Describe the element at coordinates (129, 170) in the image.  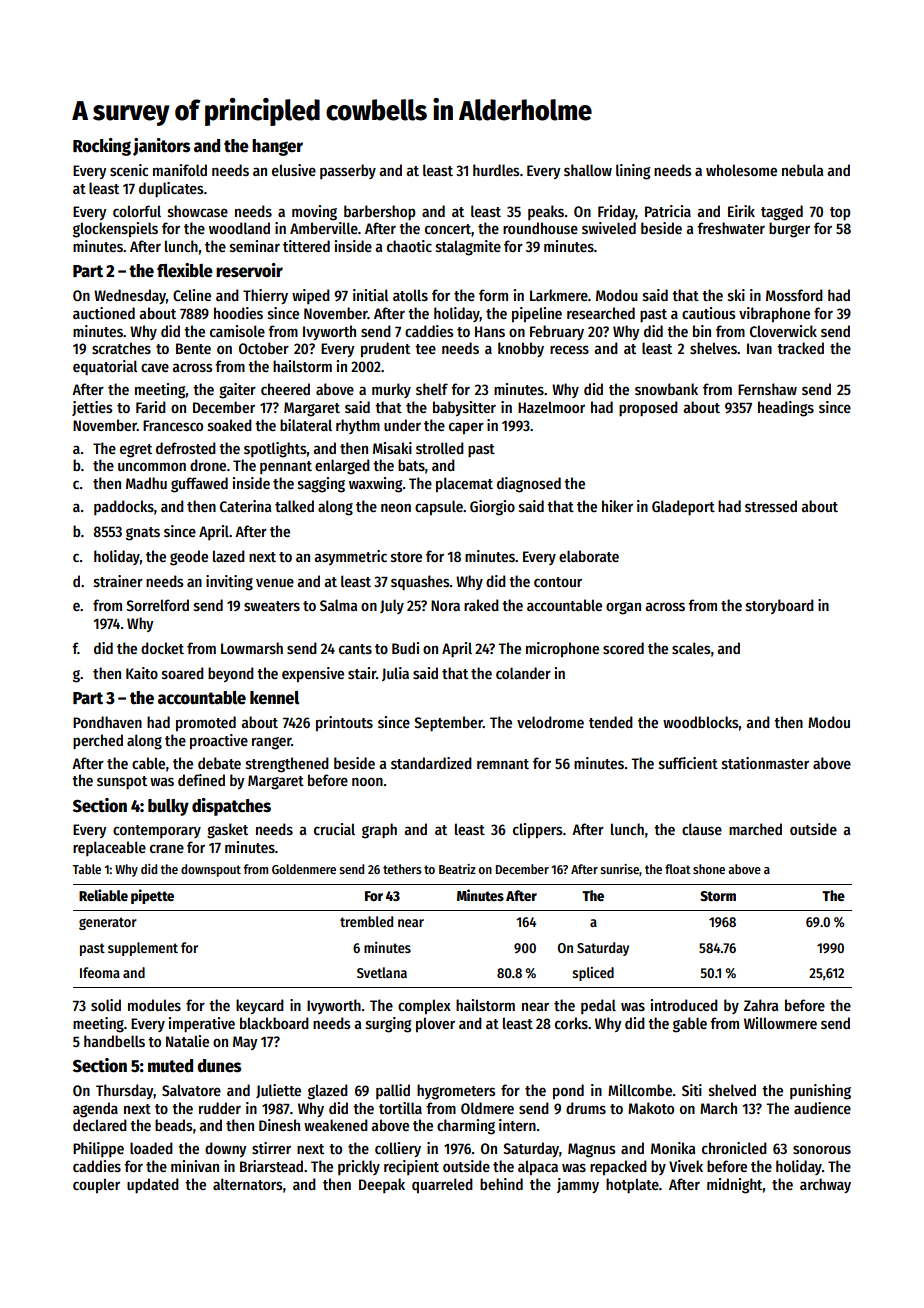
I see `scenic` at that location.
